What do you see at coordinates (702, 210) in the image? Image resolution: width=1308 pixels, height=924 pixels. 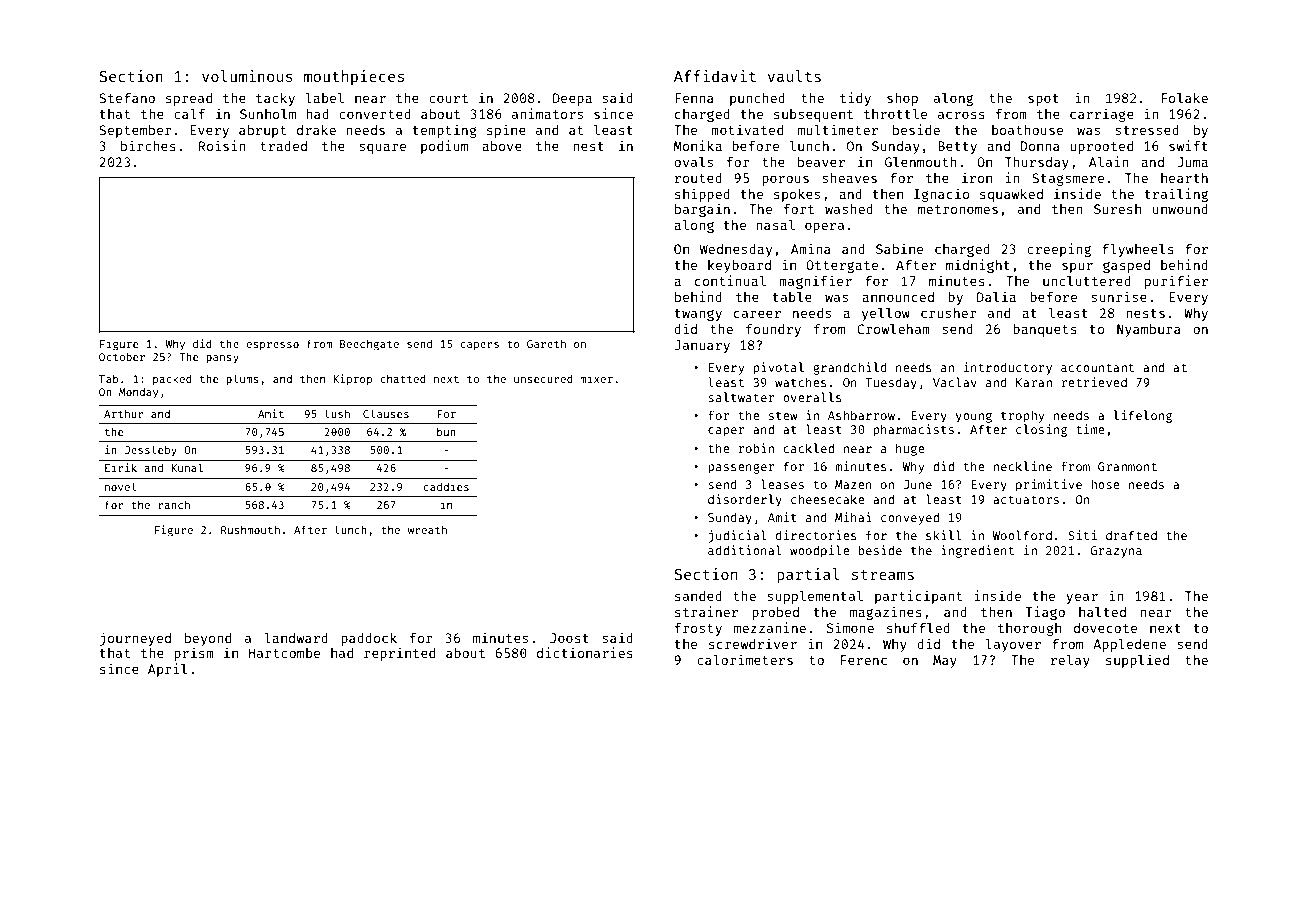 I see `bargain` at bounding box center [702, 210].
